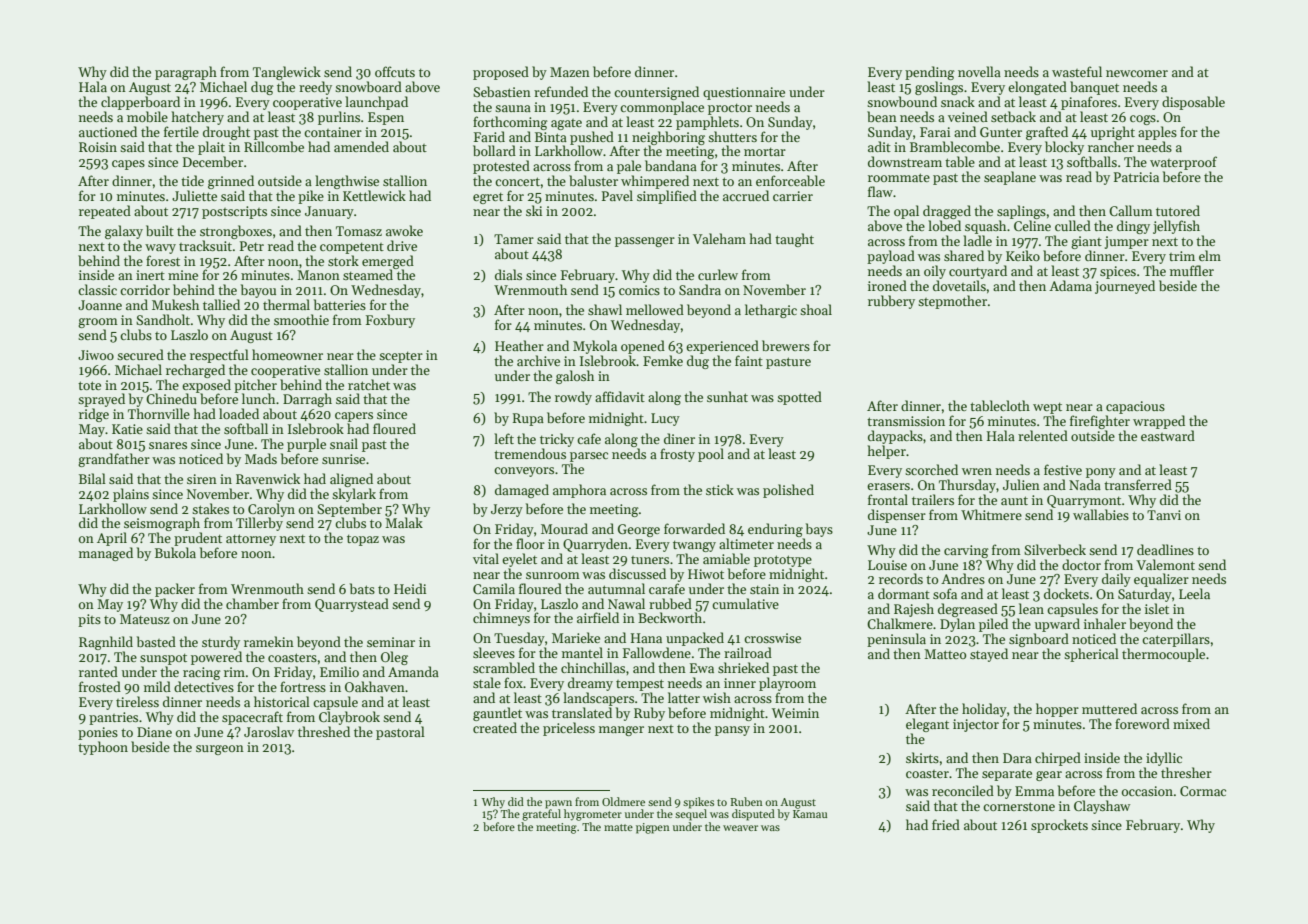 The width and height of the screenshot is (1308, 924). I want to click on typhoon, so click(103, 748).
